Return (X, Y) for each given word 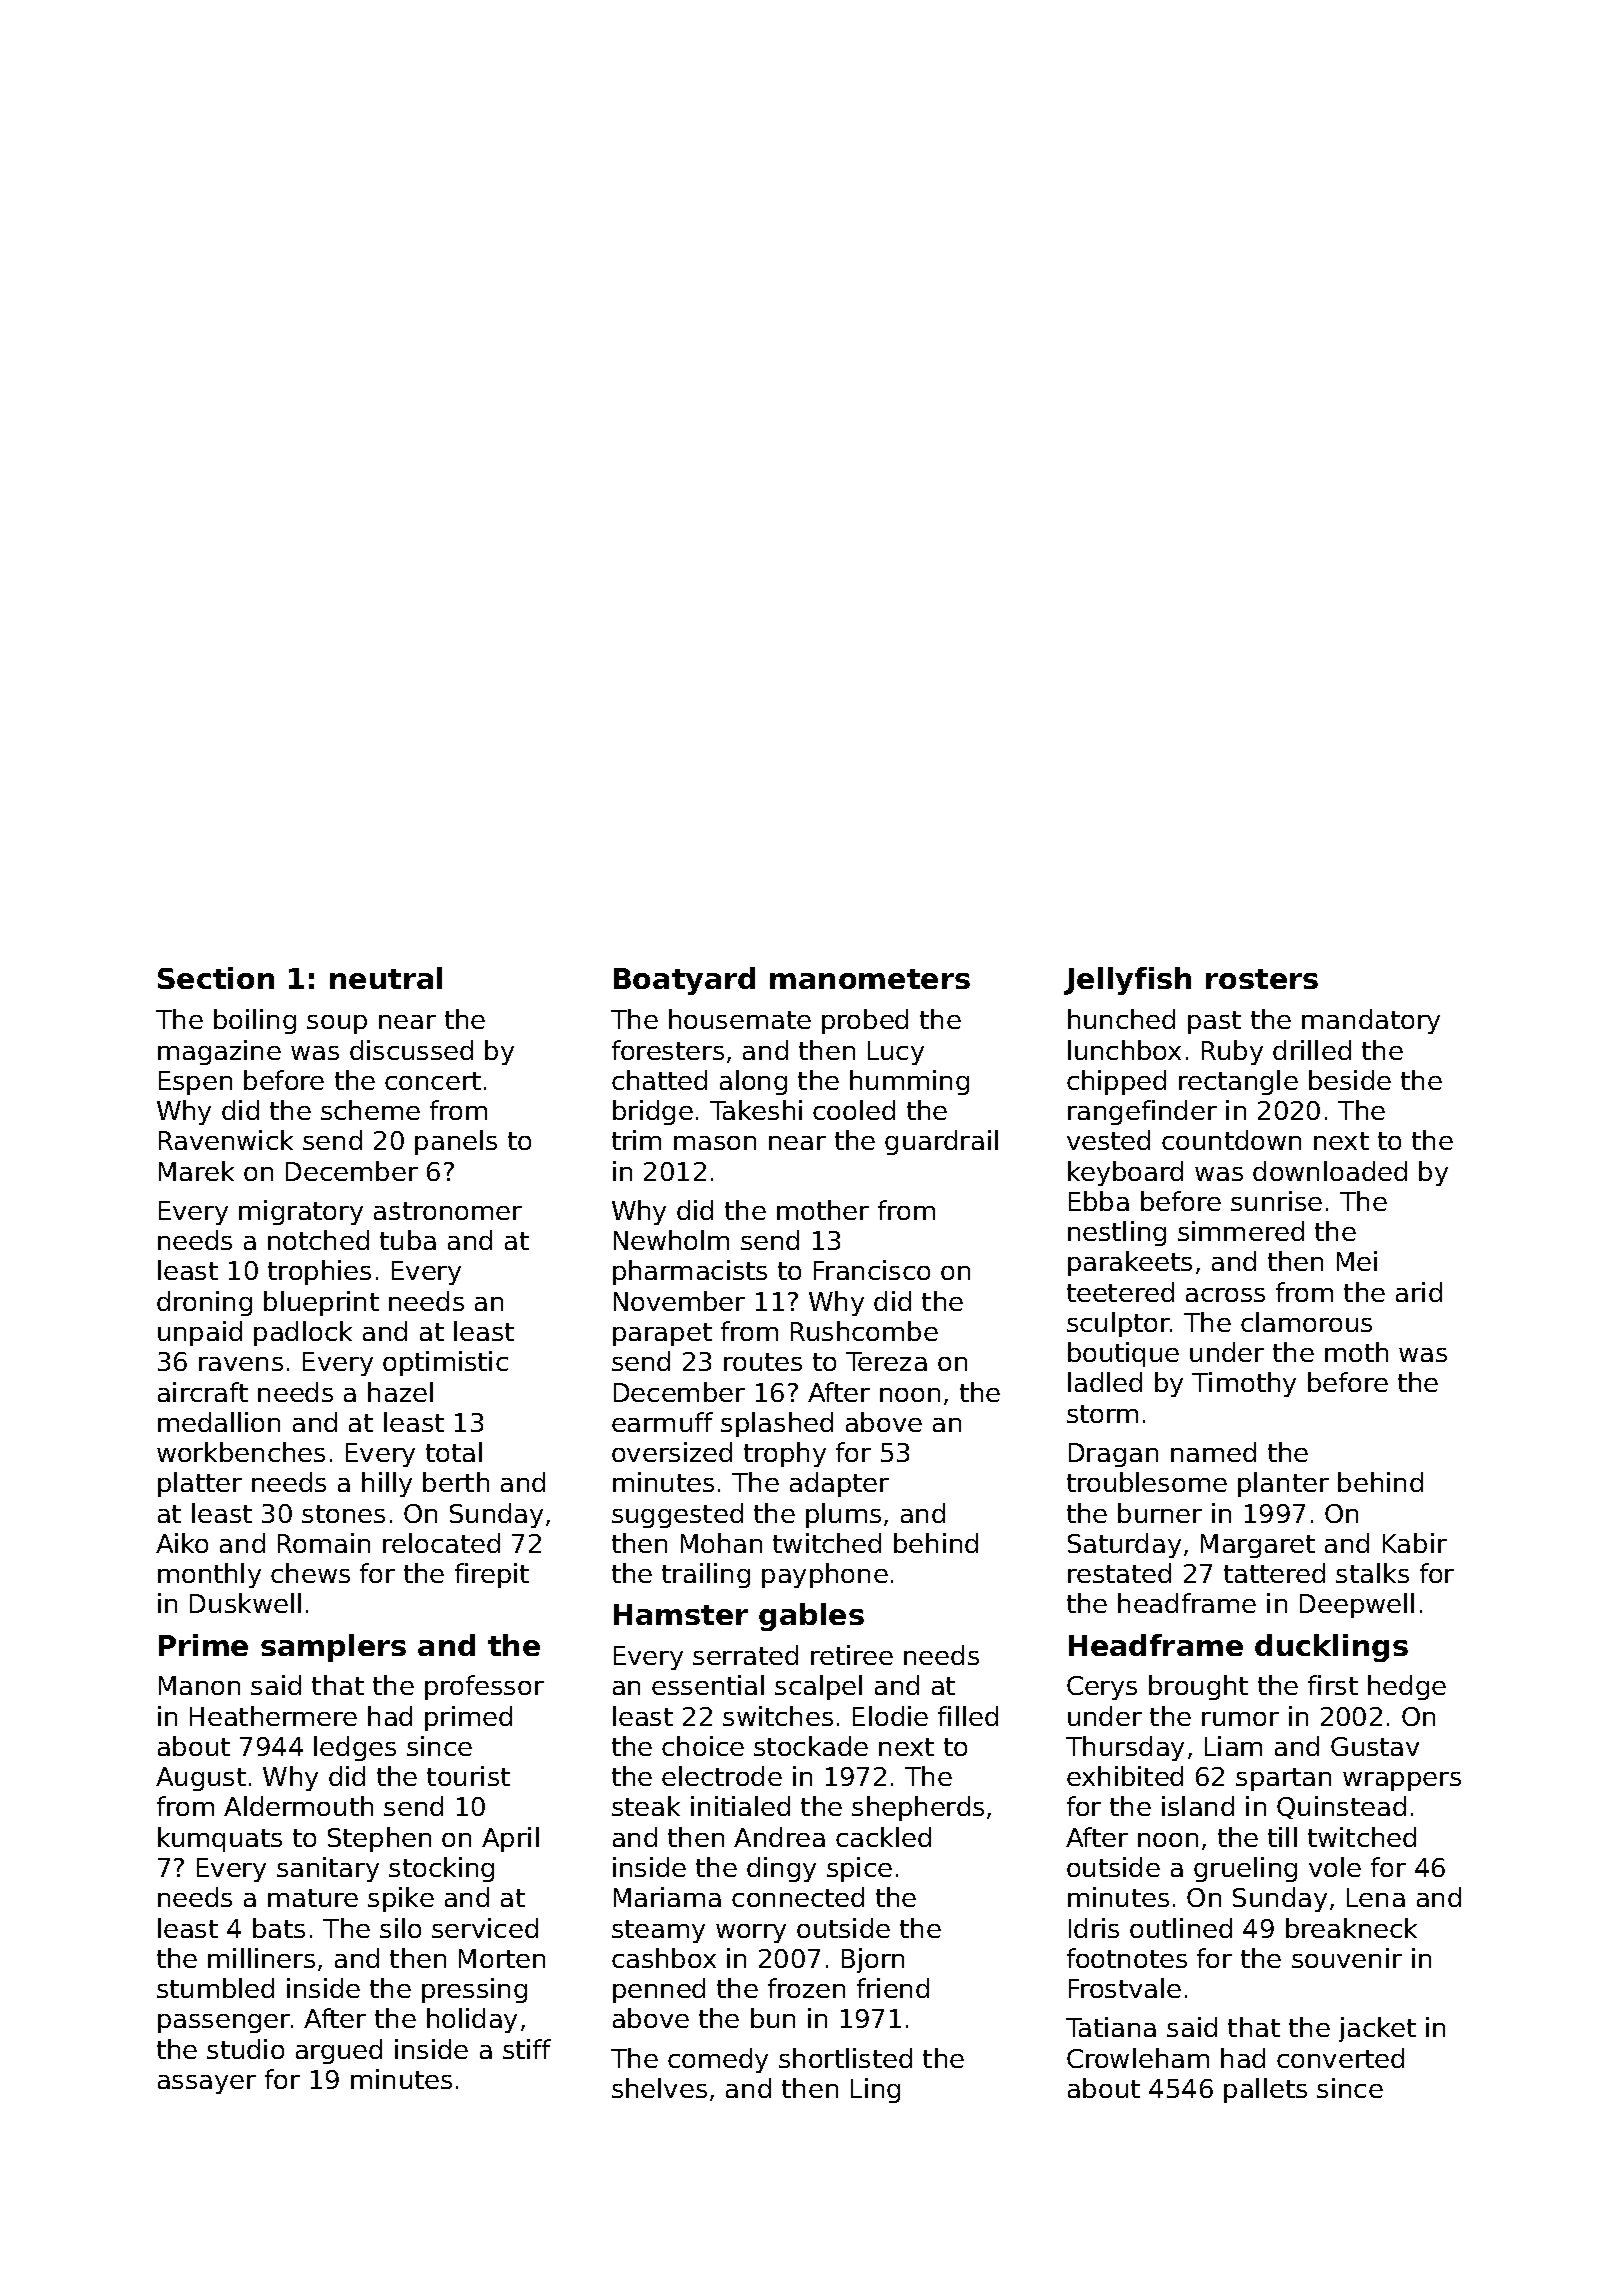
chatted (659, 1080)
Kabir (1415, 1543)
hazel (400, 1392)
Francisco (872, 1270)
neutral (386, 978)
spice (859, 1869)
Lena (1376, 1897)
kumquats (220, 1839)
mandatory (1371, 1021)
